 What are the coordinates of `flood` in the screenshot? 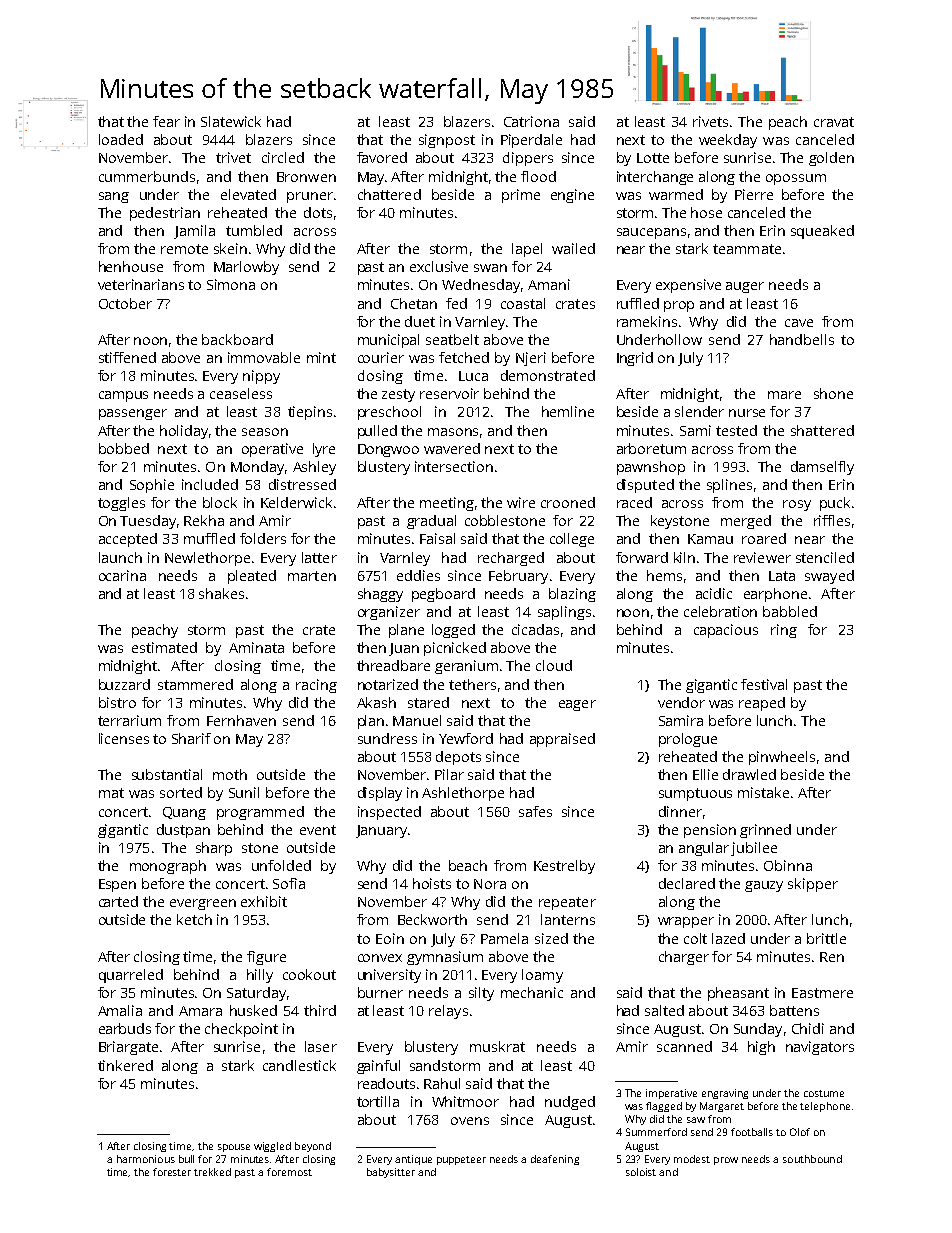 It's located at (538, 176).
